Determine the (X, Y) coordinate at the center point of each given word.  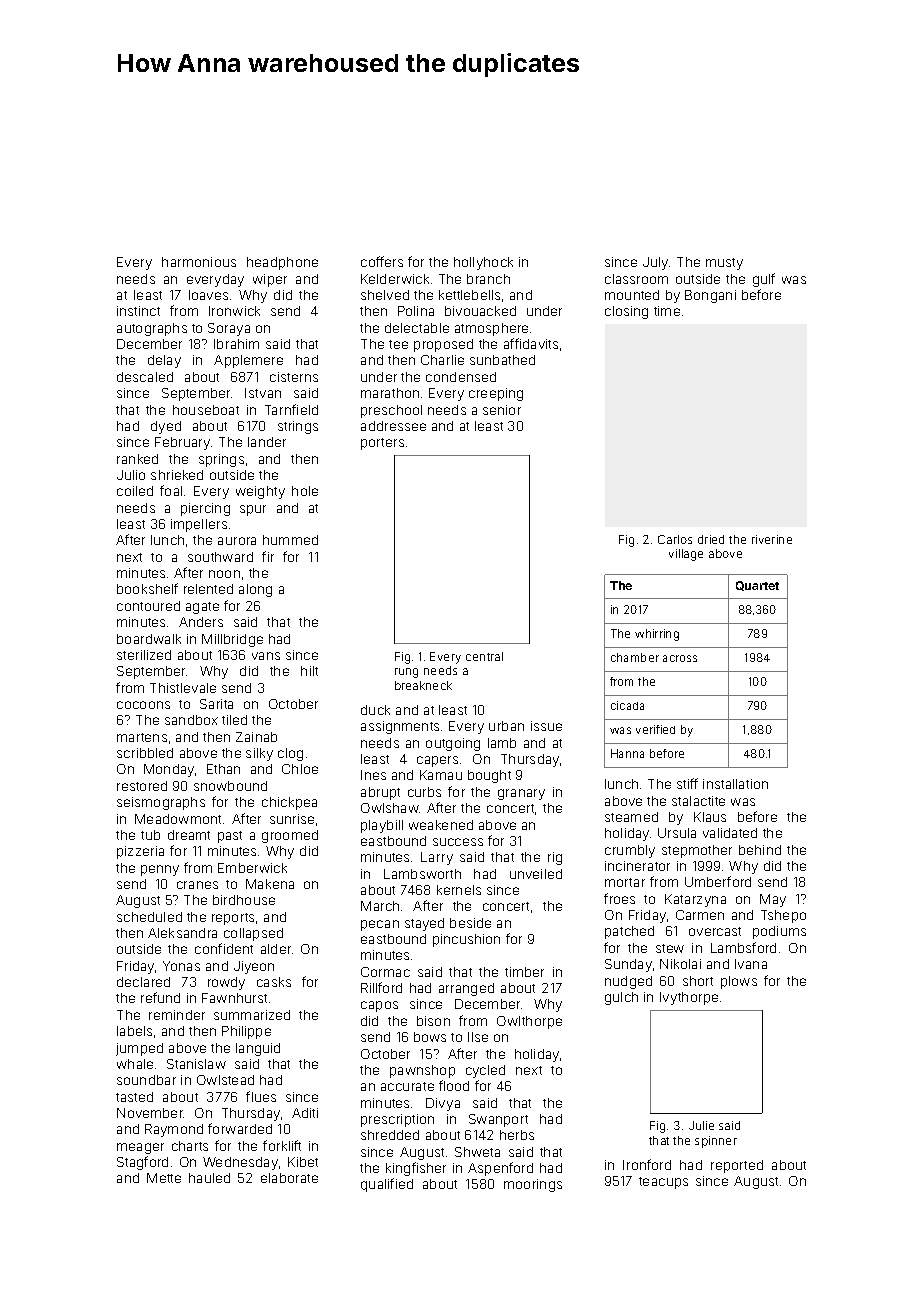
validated (730, 833)
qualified (387, 1185)
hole (305, 491)
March (380, 906)
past (230, 837)
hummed (290, 540)
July (655, 263)
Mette (164, 1178)
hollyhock (483, 263)
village (686, 555)
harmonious (199, 262)
